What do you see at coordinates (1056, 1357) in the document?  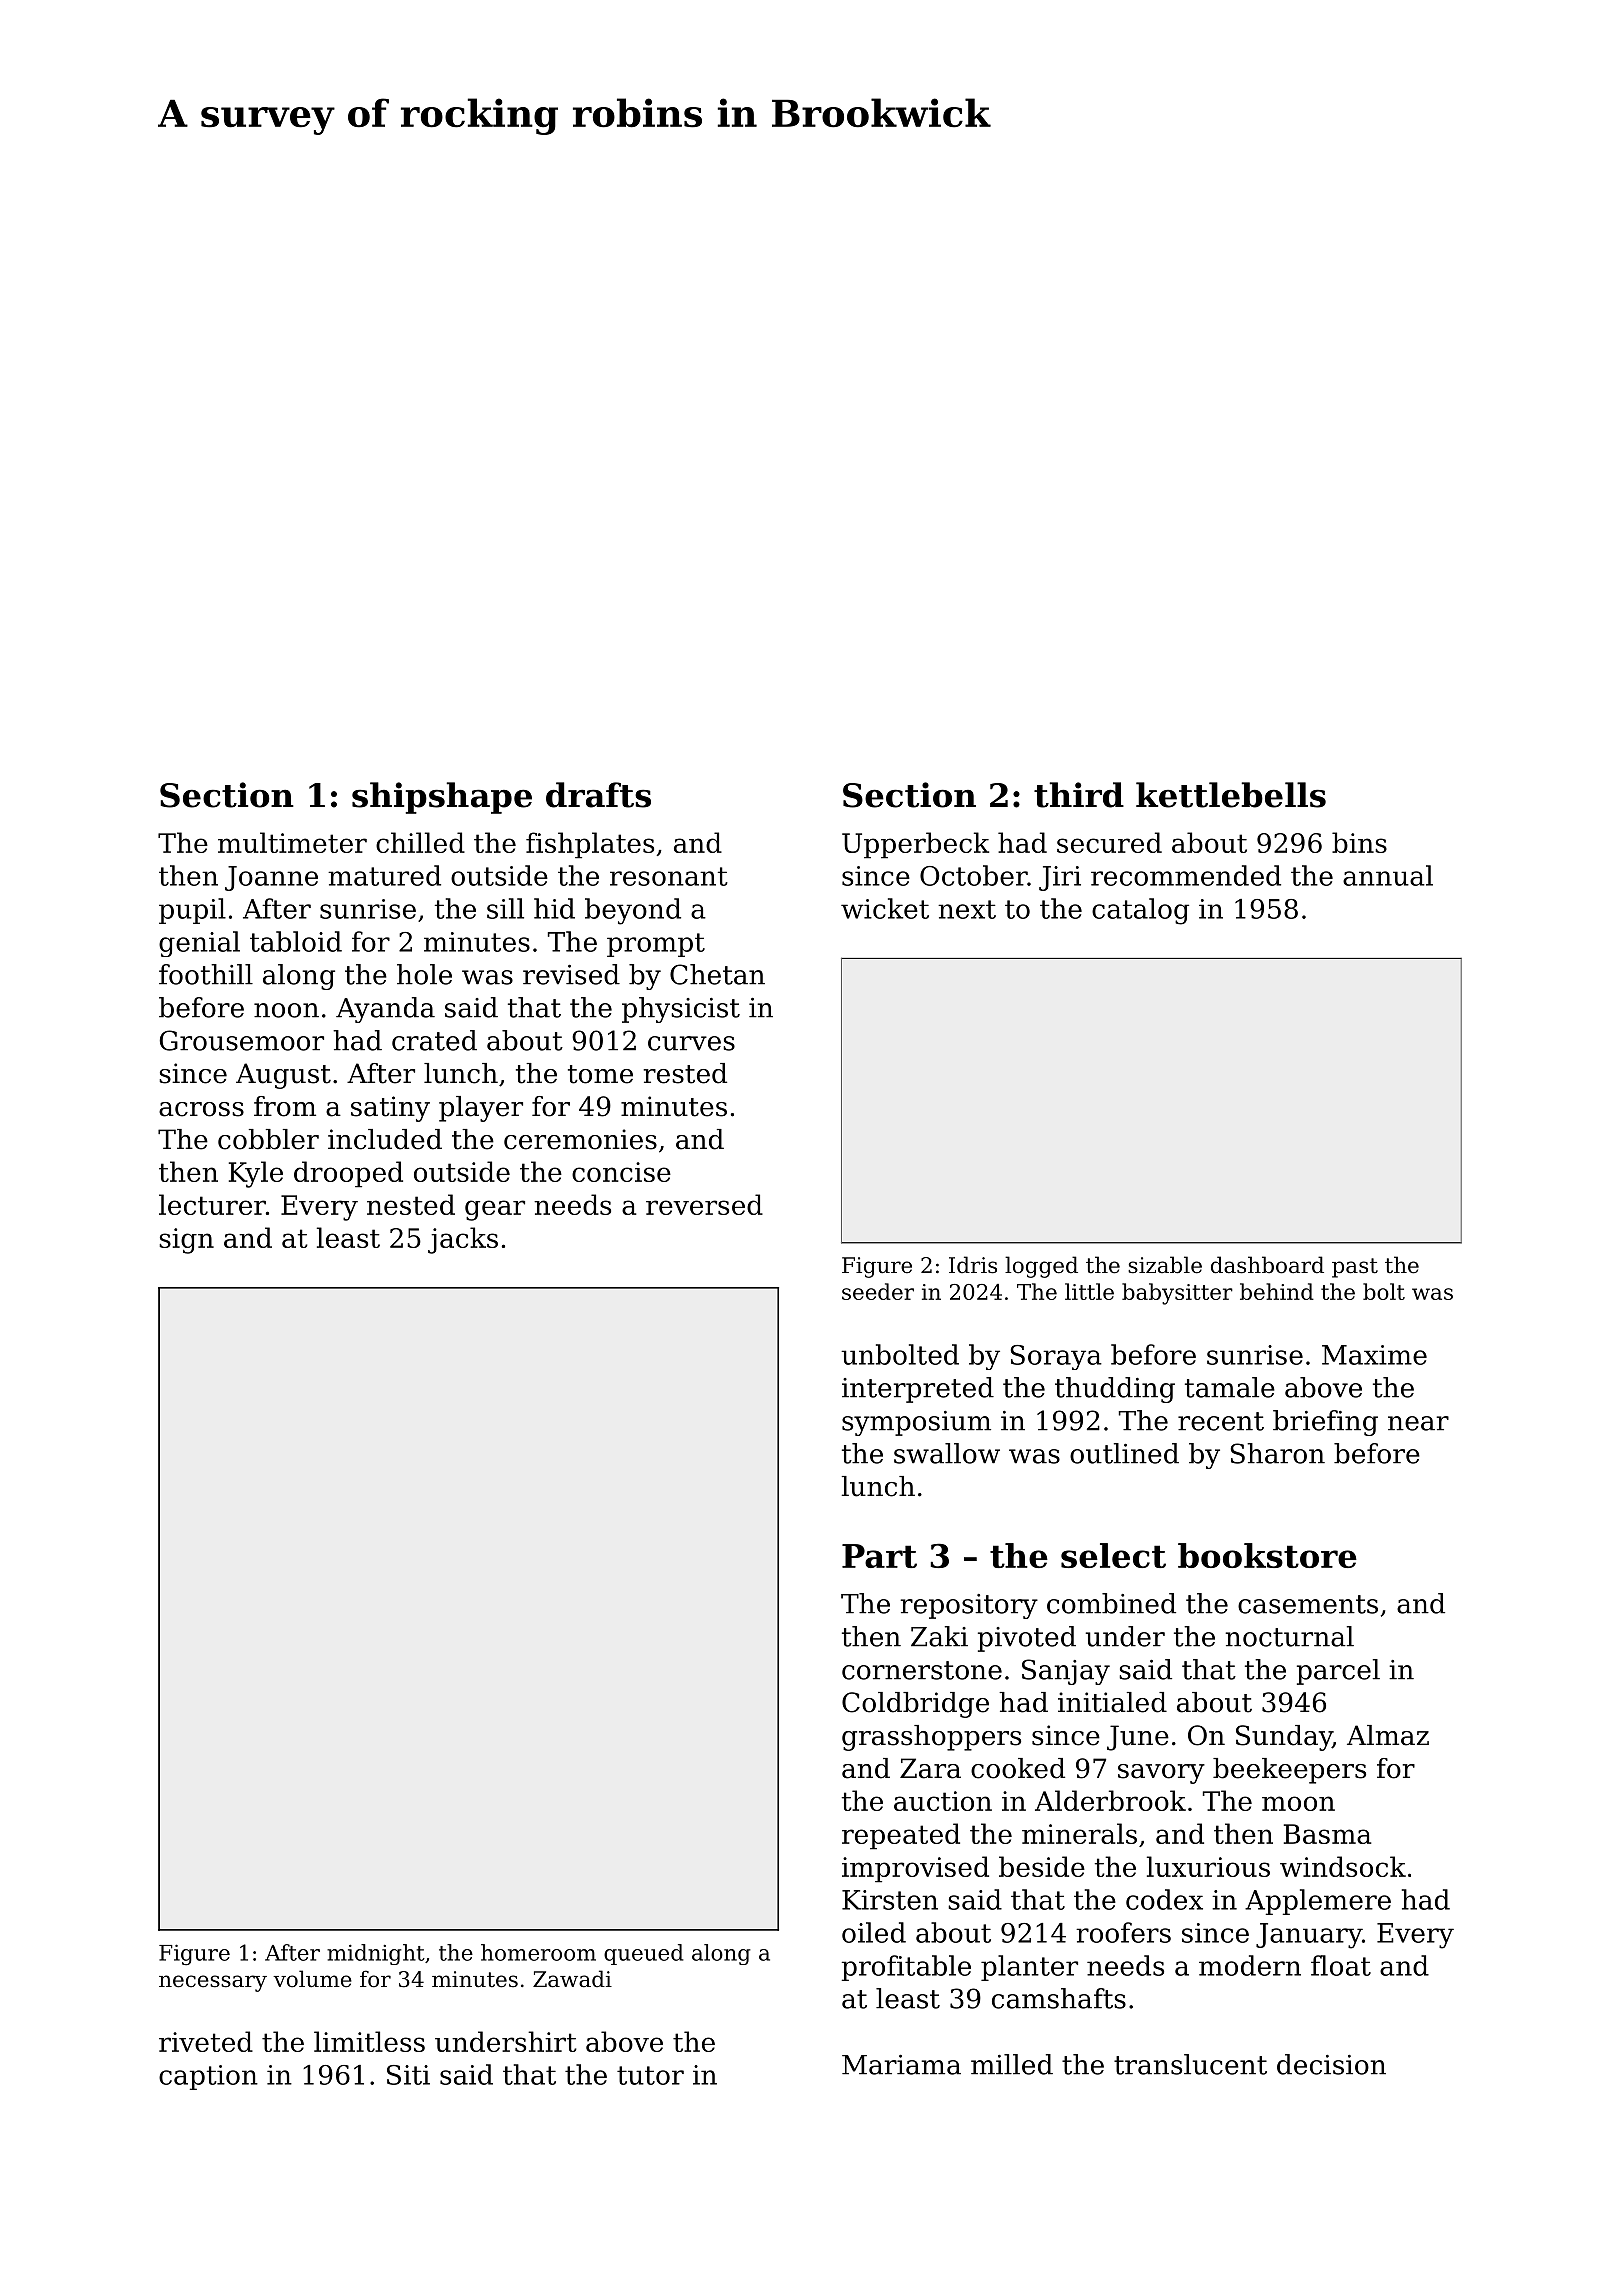 I see `Soraya` at bounding box center [1056, 1357].
